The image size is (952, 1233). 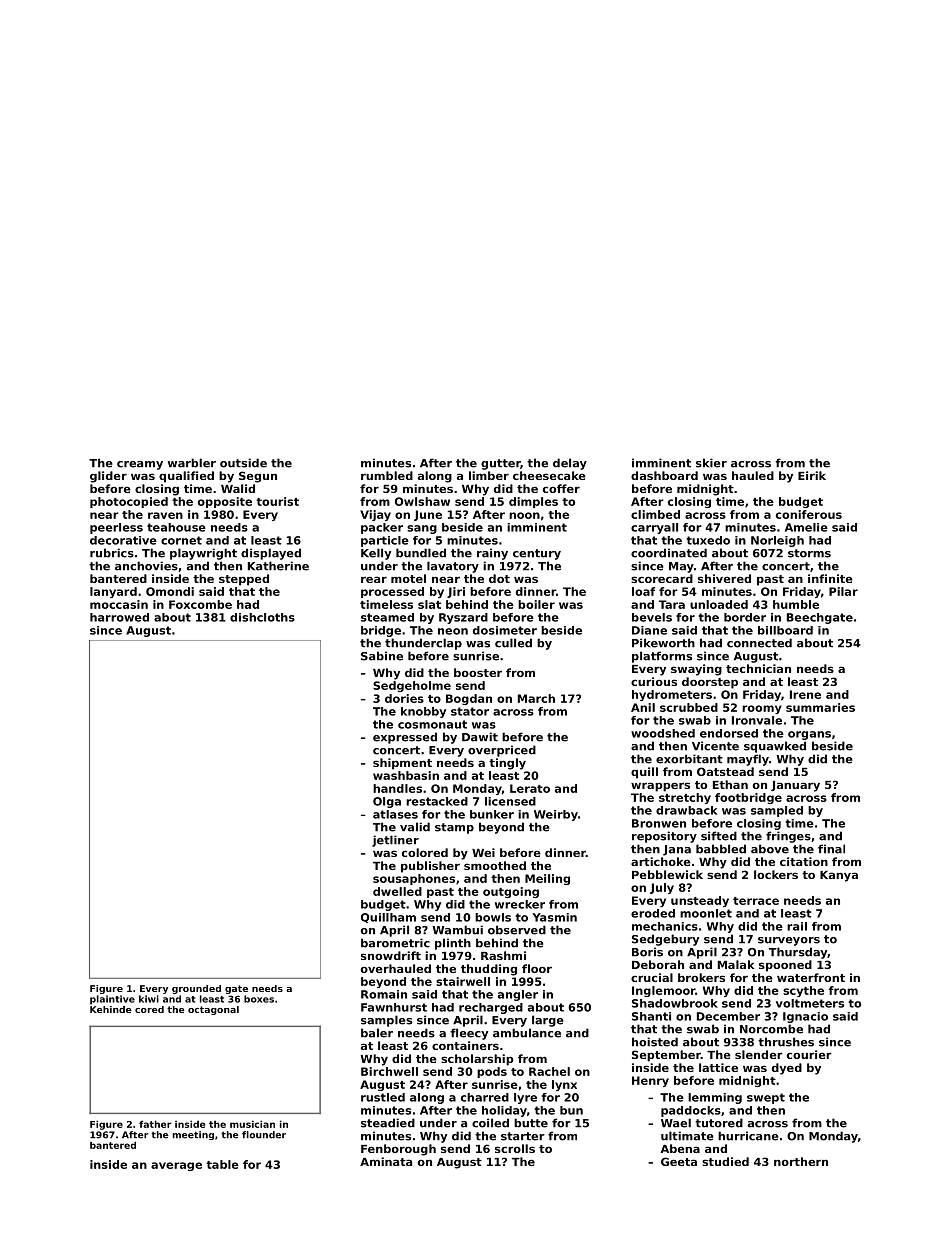 What do you see at coordinates (395, 841) in the page?
I see `jetliner` at bounding box center [395, 841].
